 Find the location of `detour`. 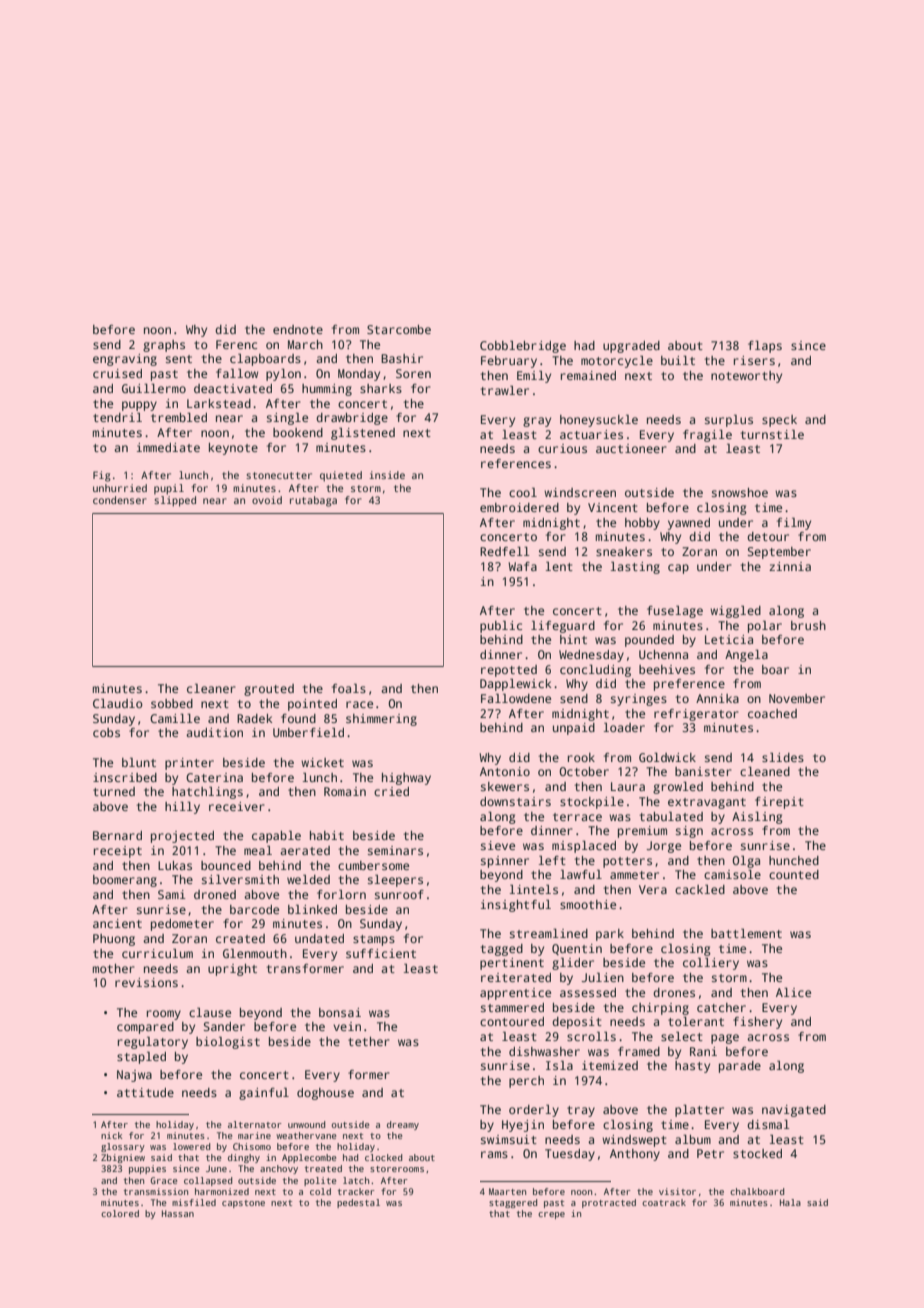

detour is located at coordinates (768, 536).
